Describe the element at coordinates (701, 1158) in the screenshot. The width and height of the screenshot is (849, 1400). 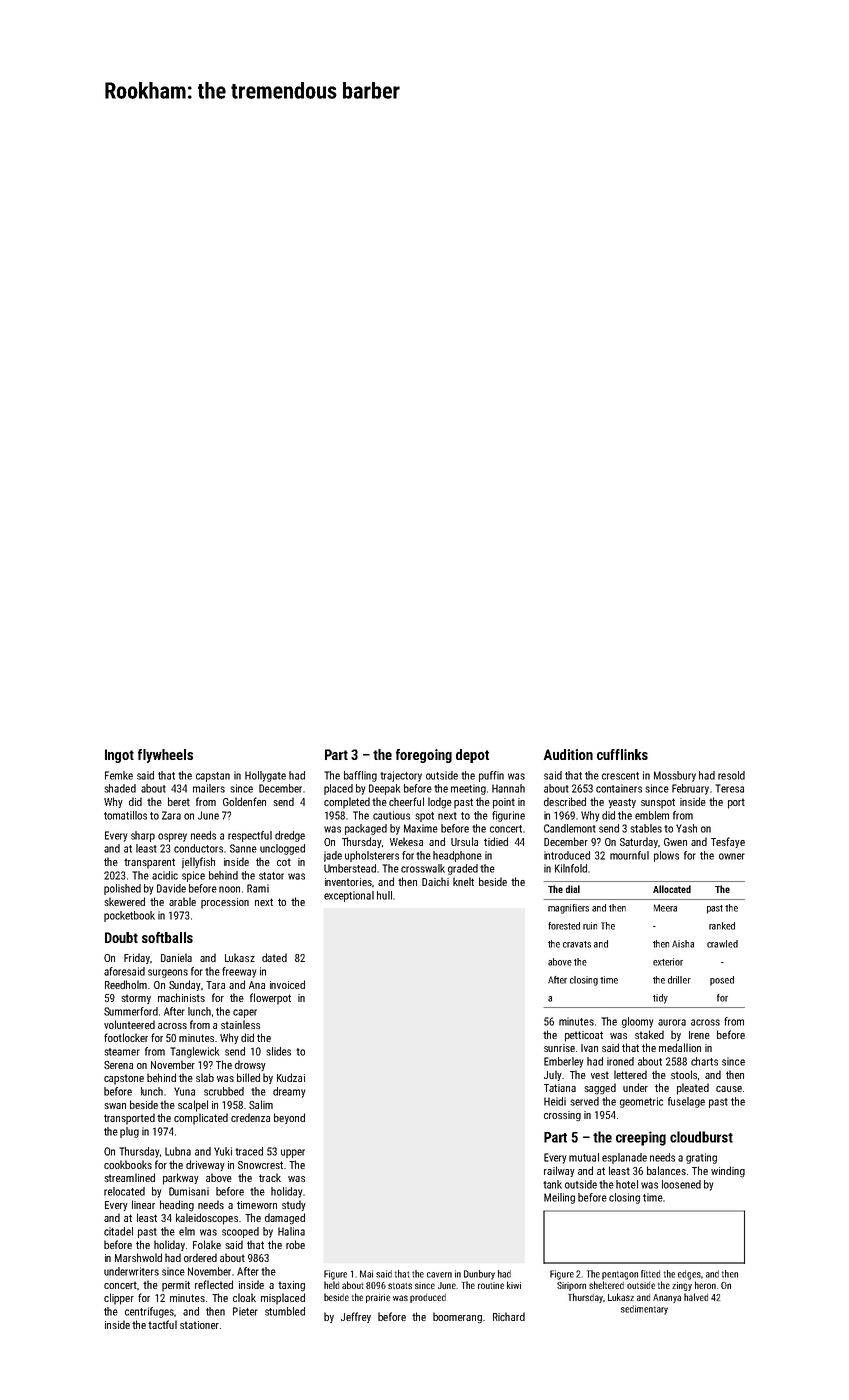
I see `grating` at that location.
